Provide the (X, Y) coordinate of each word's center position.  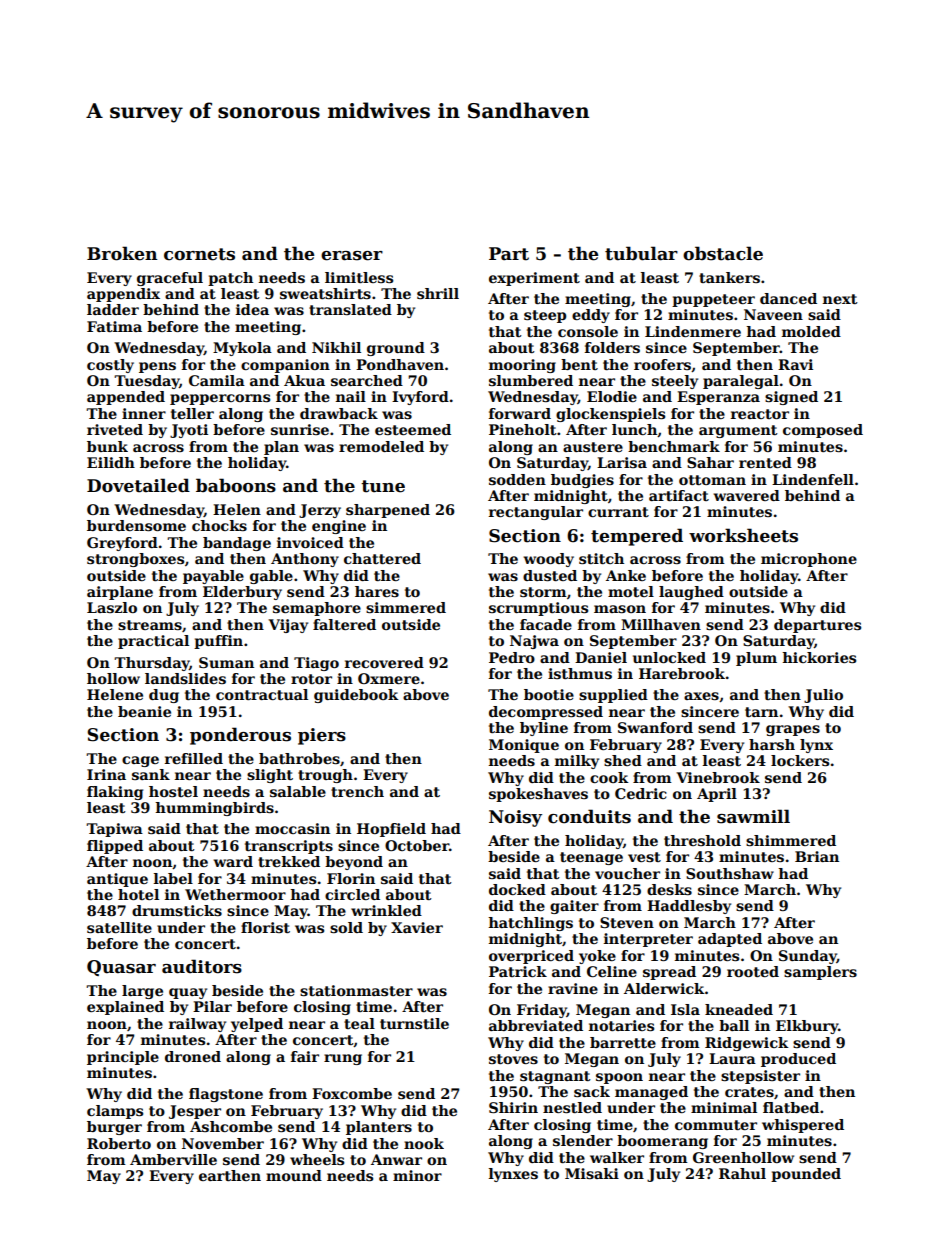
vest (644, 857)
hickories (819, 657)
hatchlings (530, 924)
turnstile (414, 1023)
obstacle (723, 253)
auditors (202, 966)
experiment (534, 279)
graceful (170, 279)
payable (213, 577)
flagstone (226, 1095)
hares (377, 591)
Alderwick (664, 988)
